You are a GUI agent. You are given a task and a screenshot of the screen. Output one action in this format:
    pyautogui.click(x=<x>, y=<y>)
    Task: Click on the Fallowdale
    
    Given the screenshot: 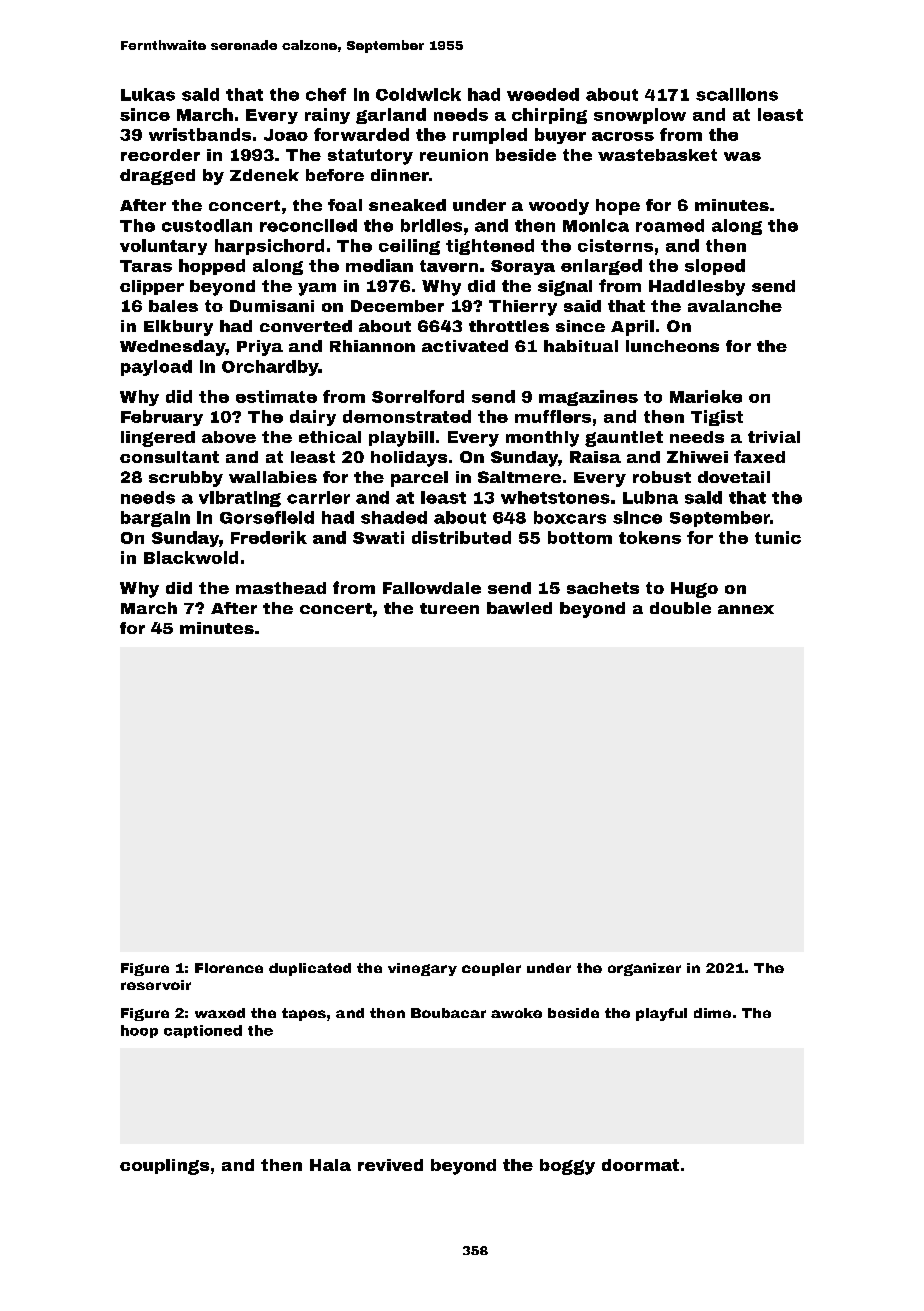 What is the action you would take?
    pyautogui.click(x=432, y=588)
